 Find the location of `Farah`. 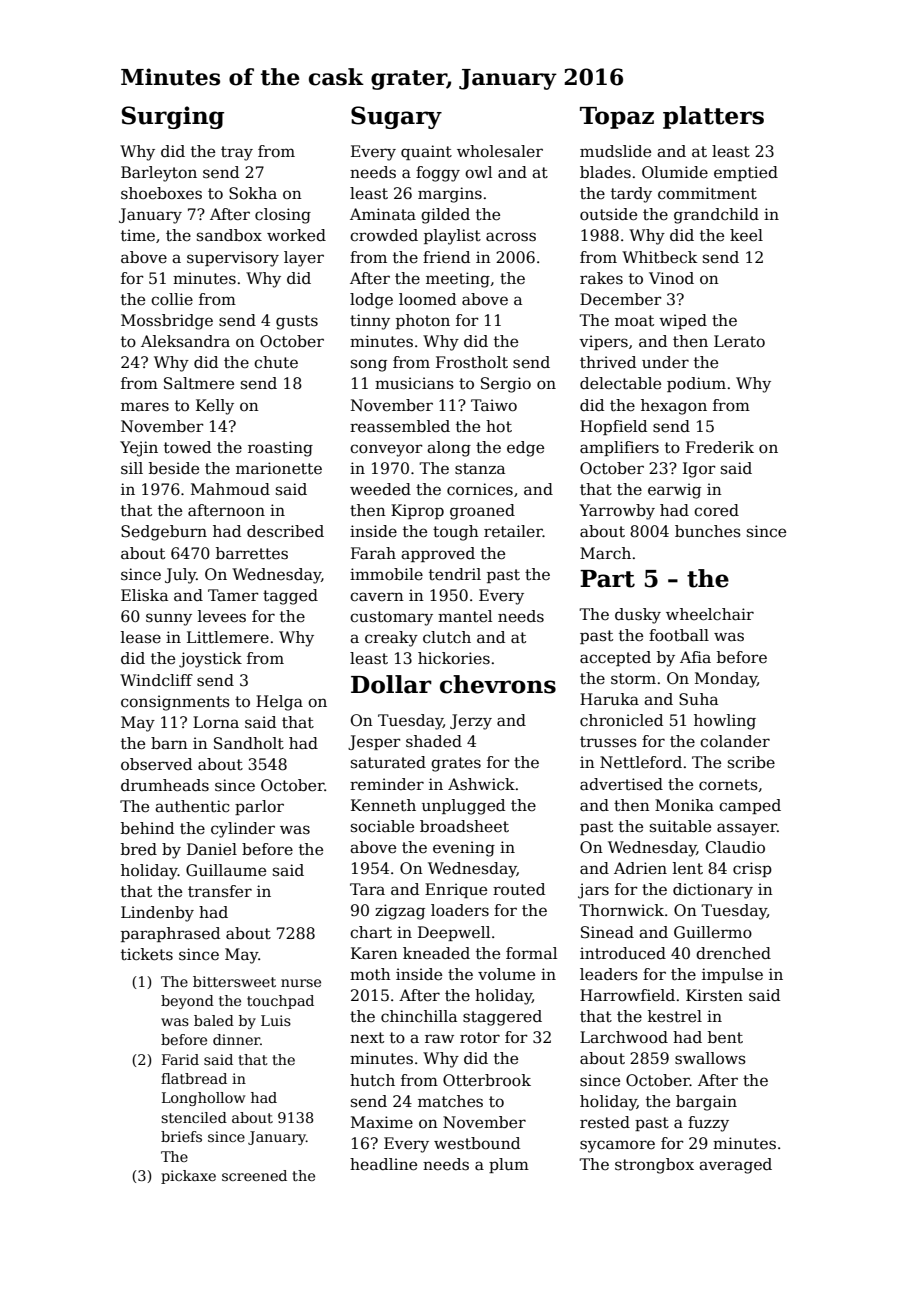

Farah is located at coordinates (373, 553).
